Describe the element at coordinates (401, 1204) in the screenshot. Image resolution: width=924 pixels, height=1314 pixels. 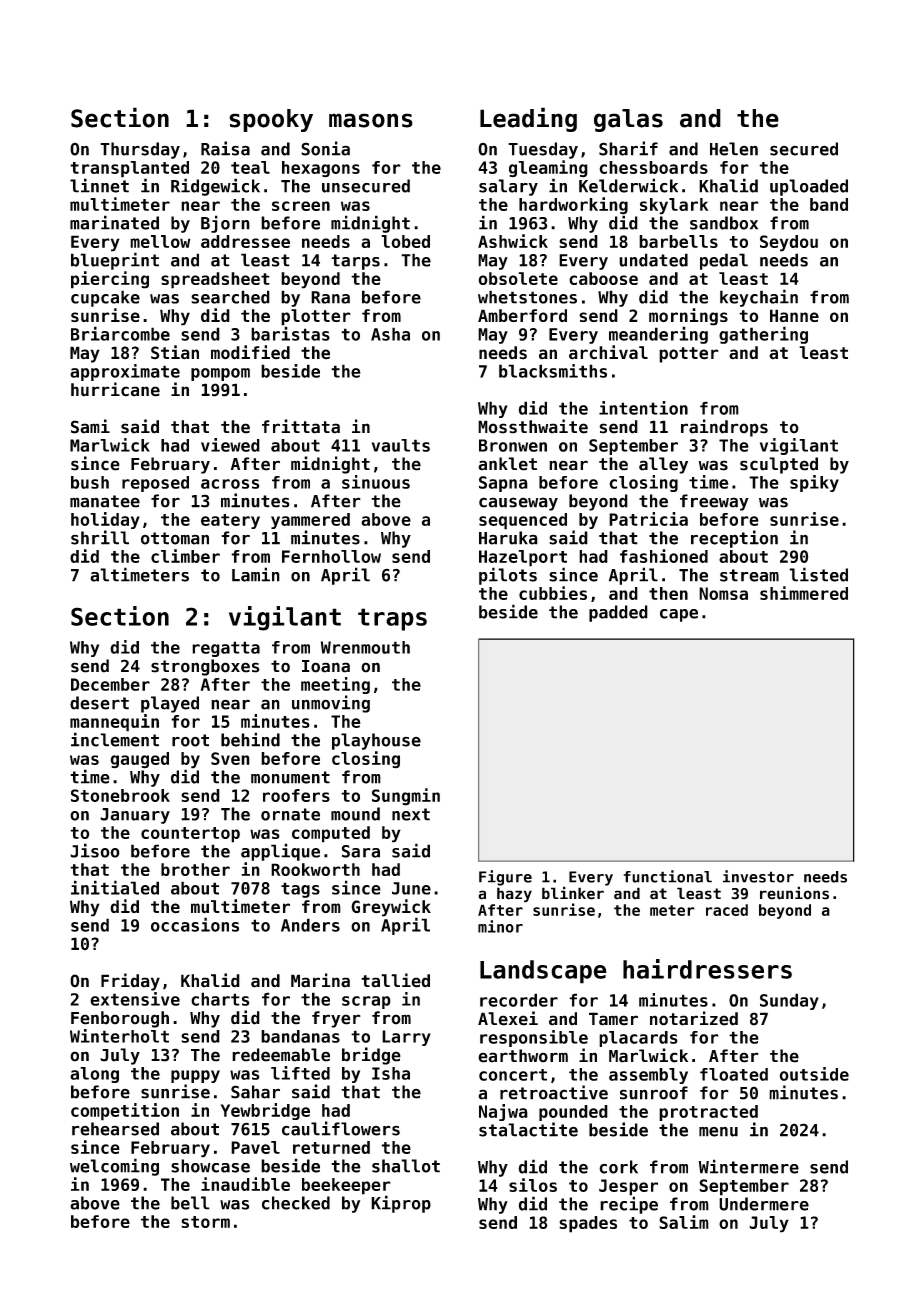
I see `Kiprop` at that location.
